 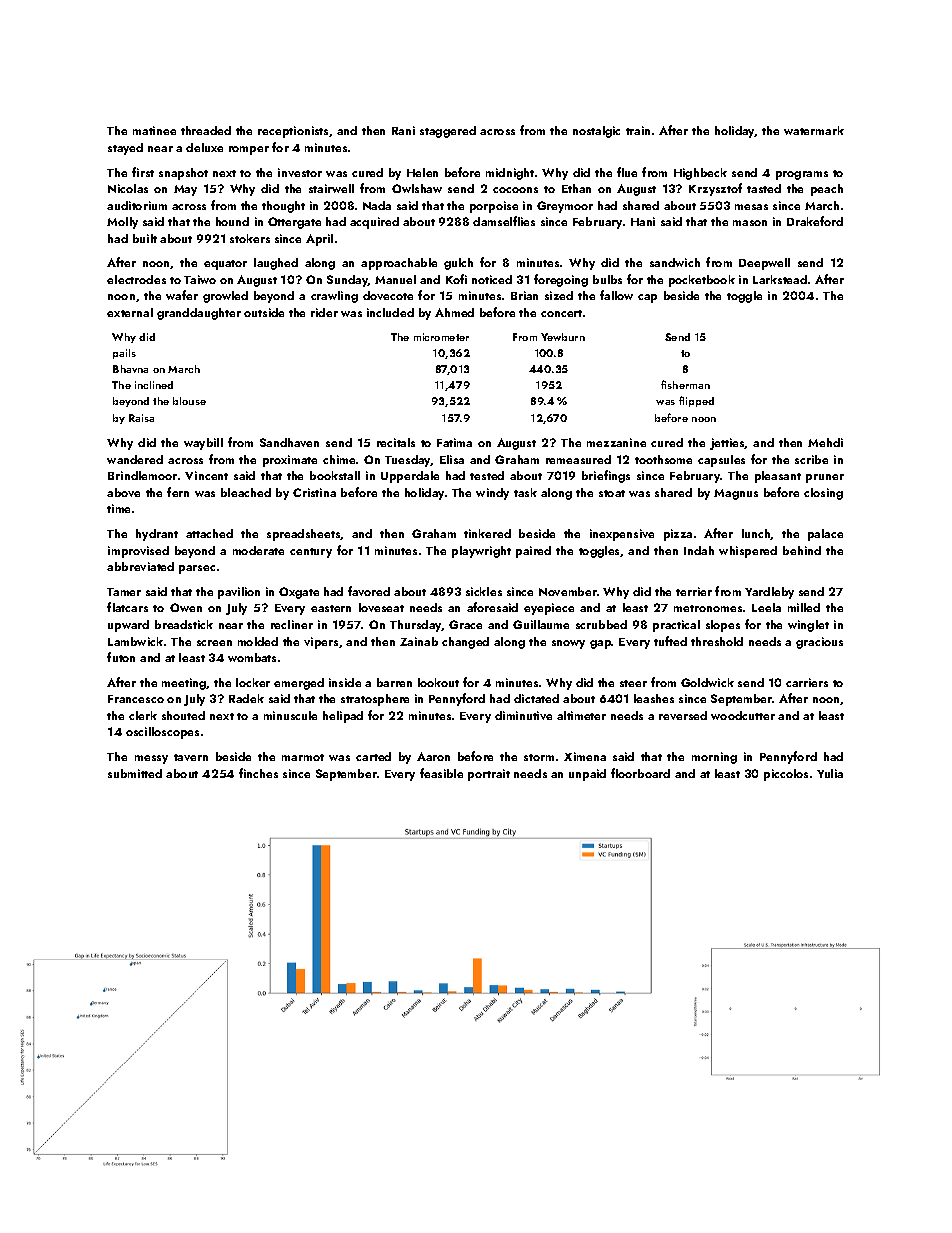 I want to click on approachable, so click(x=399, y=264).
